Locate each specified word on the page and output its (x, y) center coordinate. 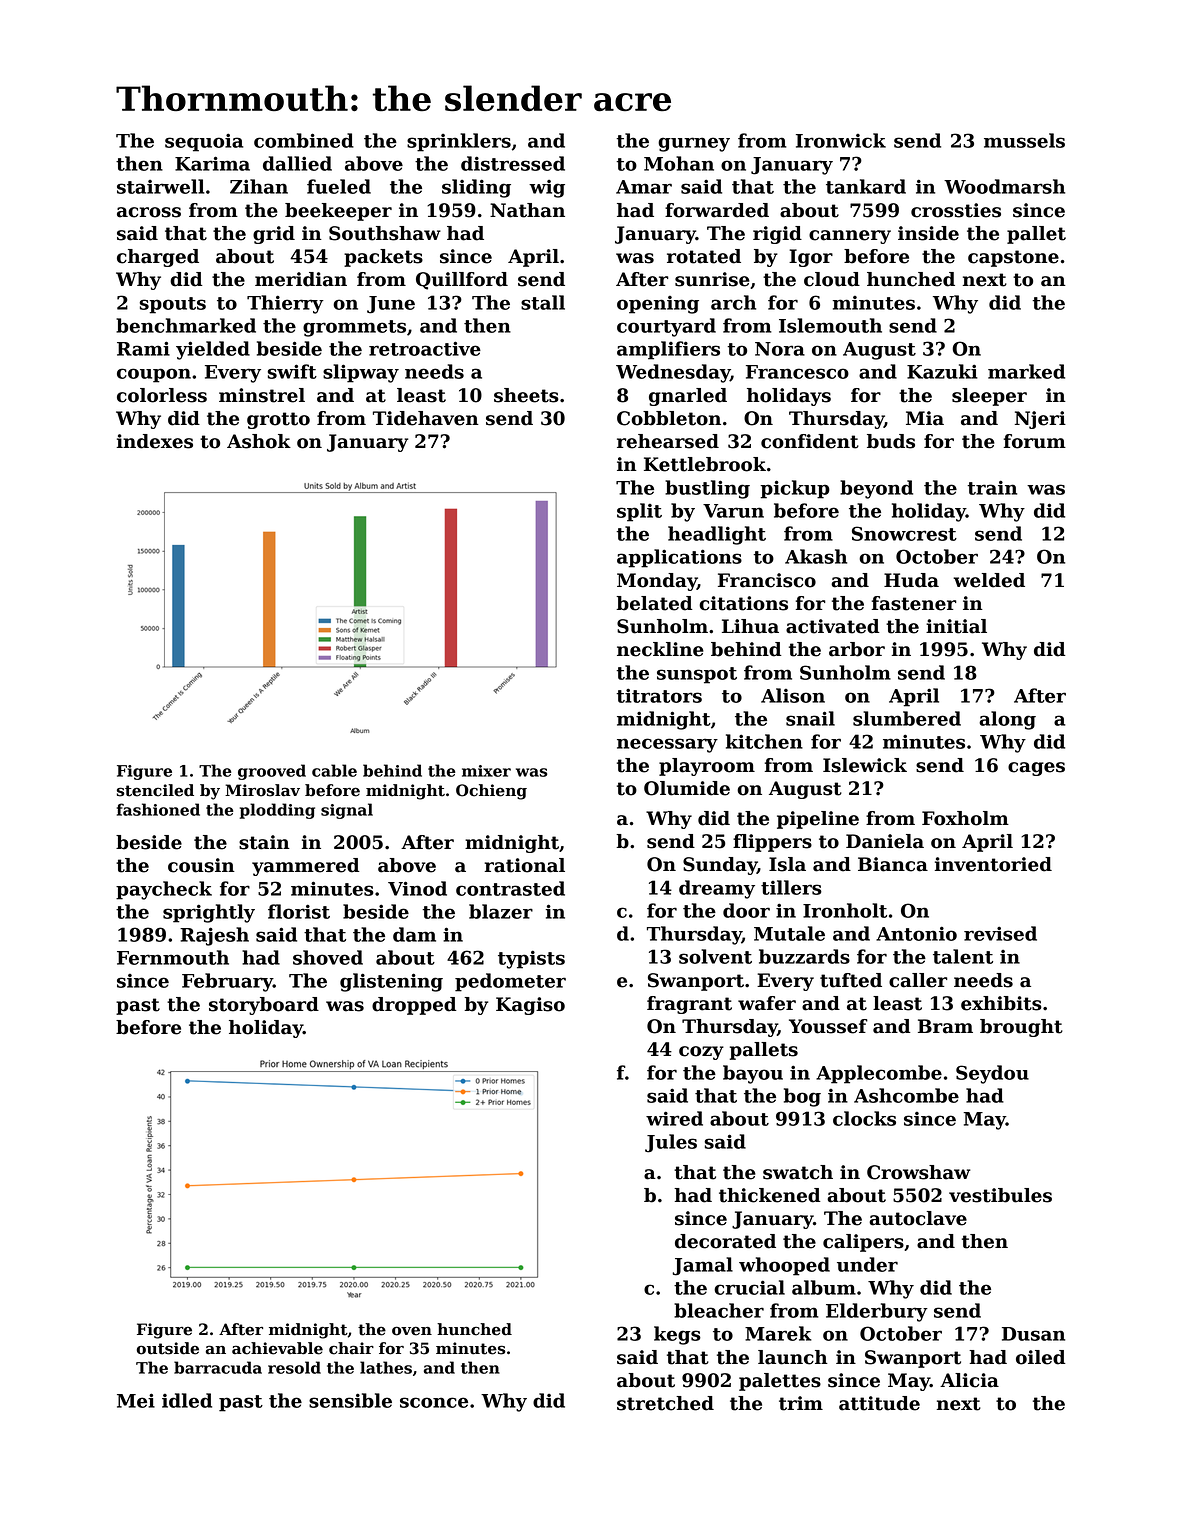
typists (531, 959)
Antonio (916, 933)
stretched (665, 1403)
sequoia (204, 142)
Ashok (259, 441)
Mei (136, 1400)
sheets (526, 395)
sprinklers (459, 142)
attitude (879, 1403)
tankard (866, 186)
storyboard (264, 1006)
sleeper (989, 397)
